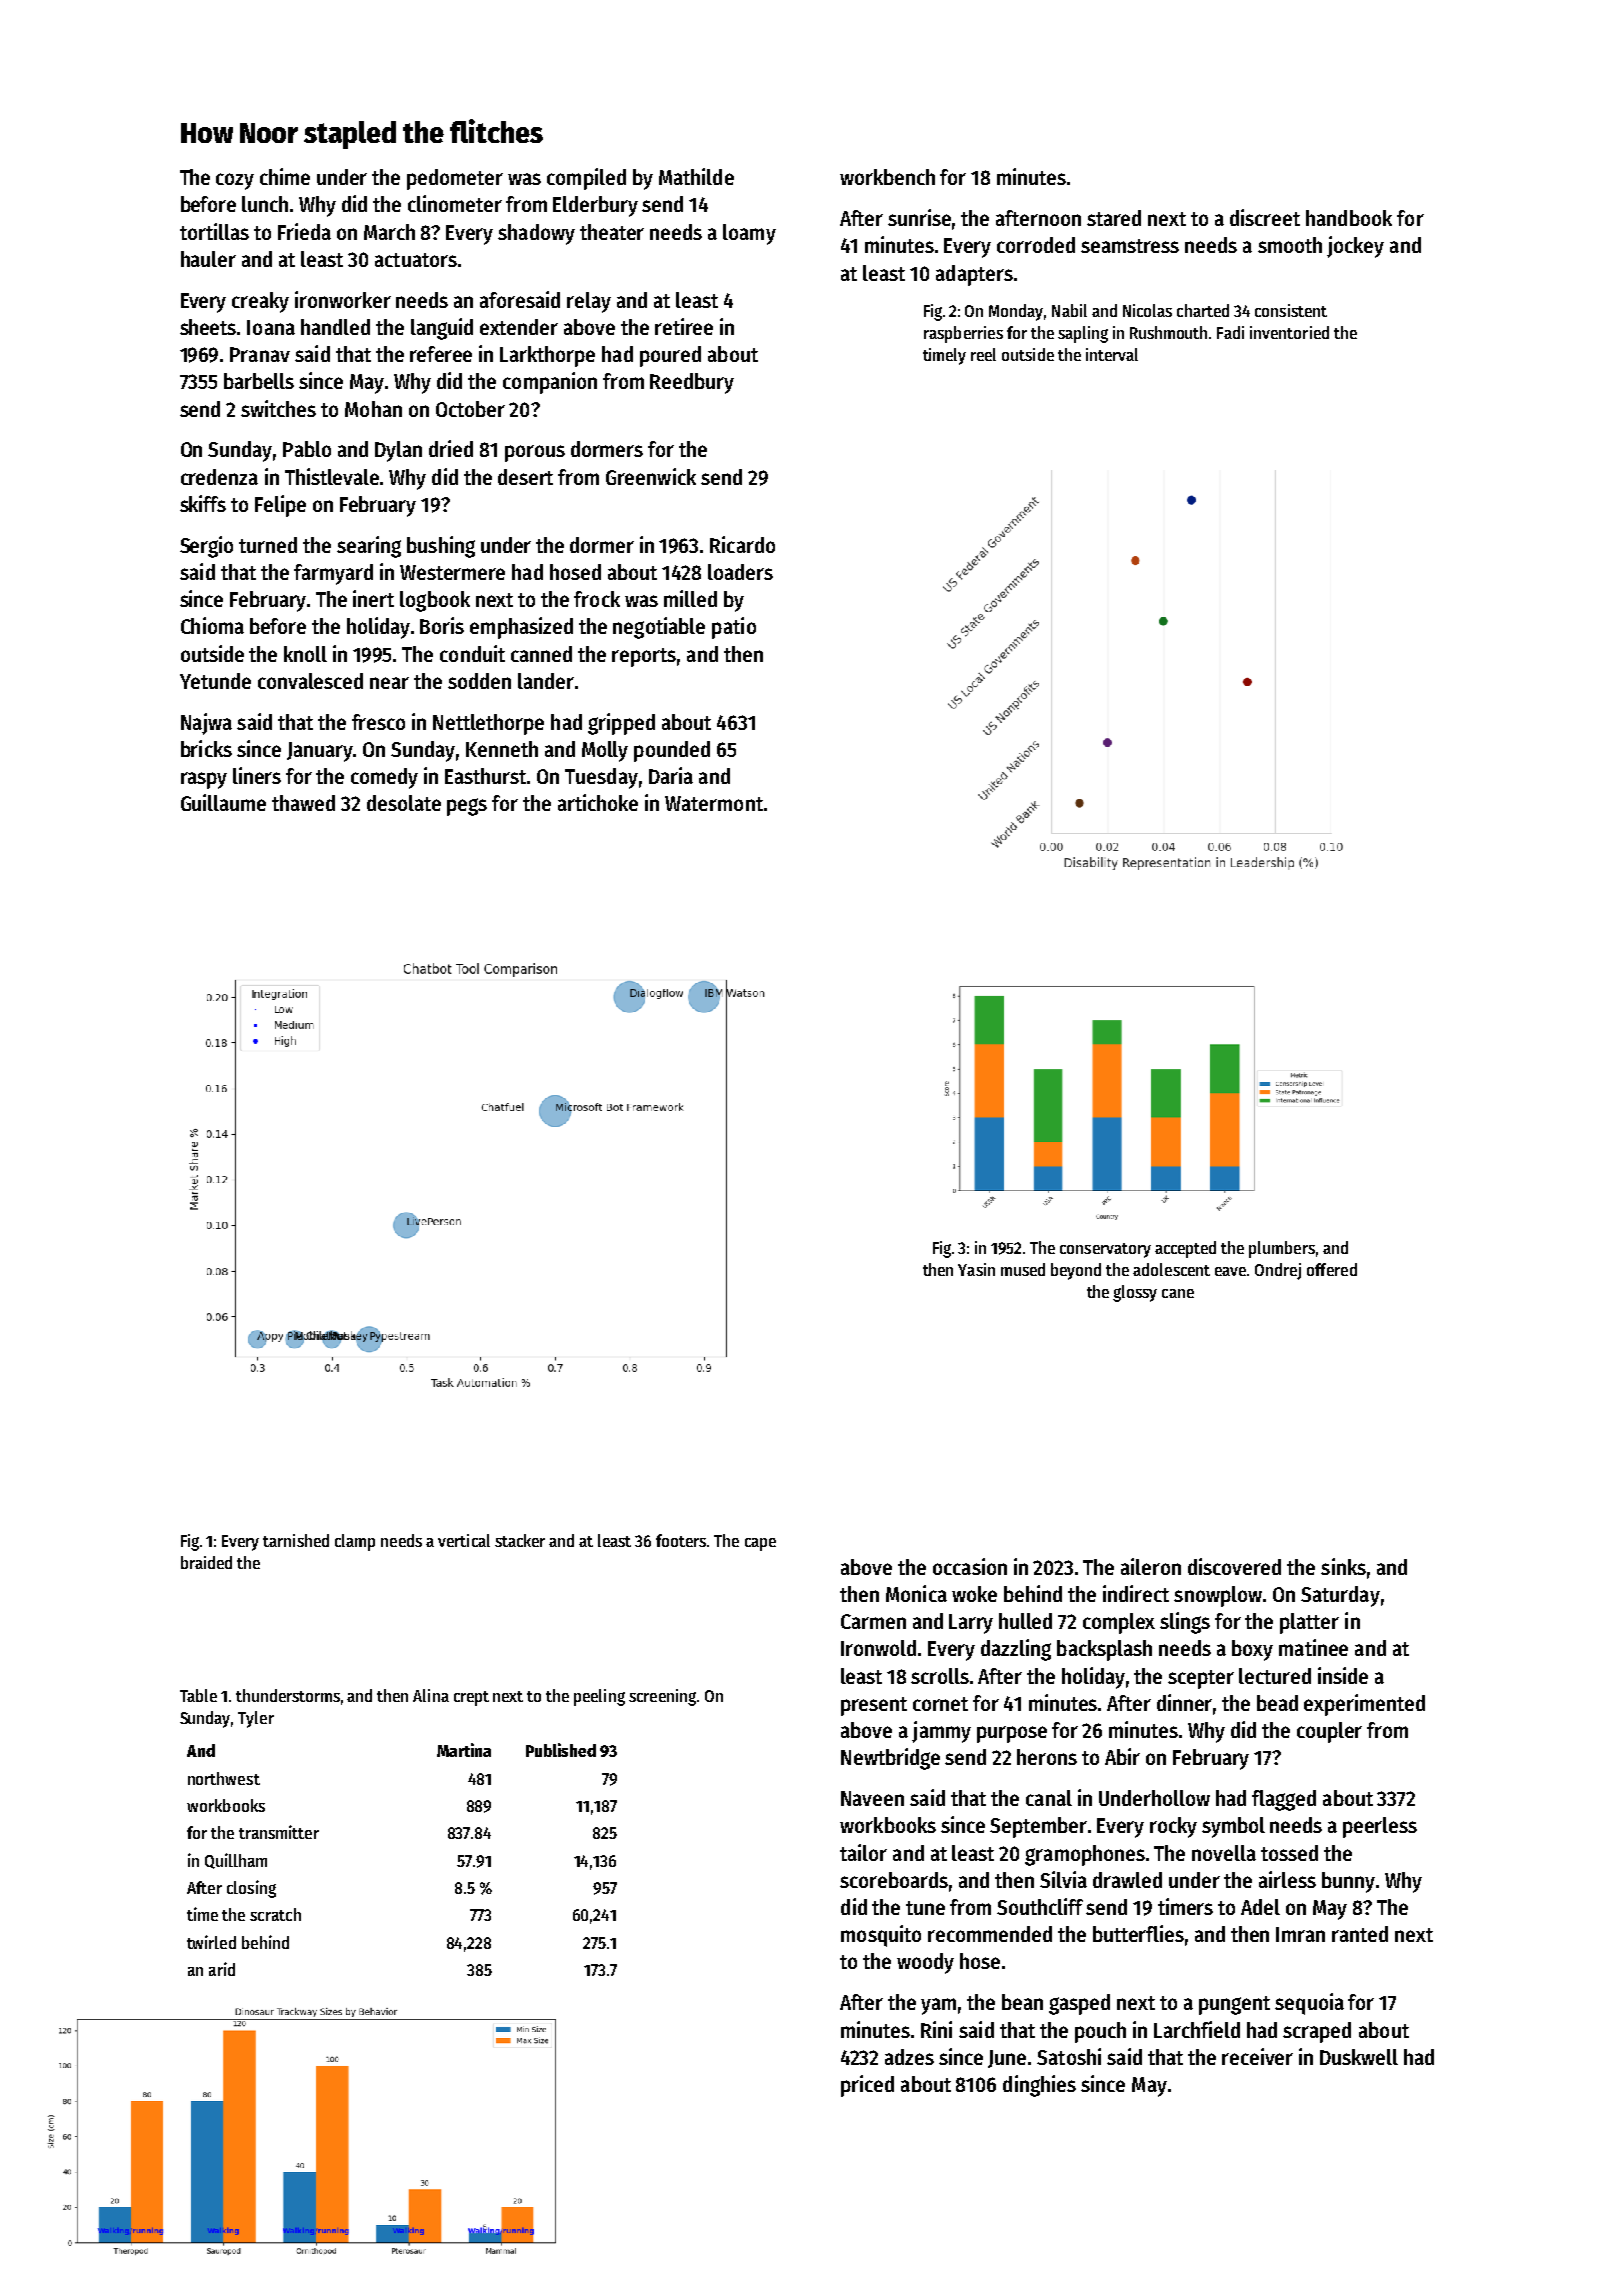  What do you see at coordinates (1234, 1566) in the screenshot?
I see `discovered` at bounding box center [1234, 1566].
